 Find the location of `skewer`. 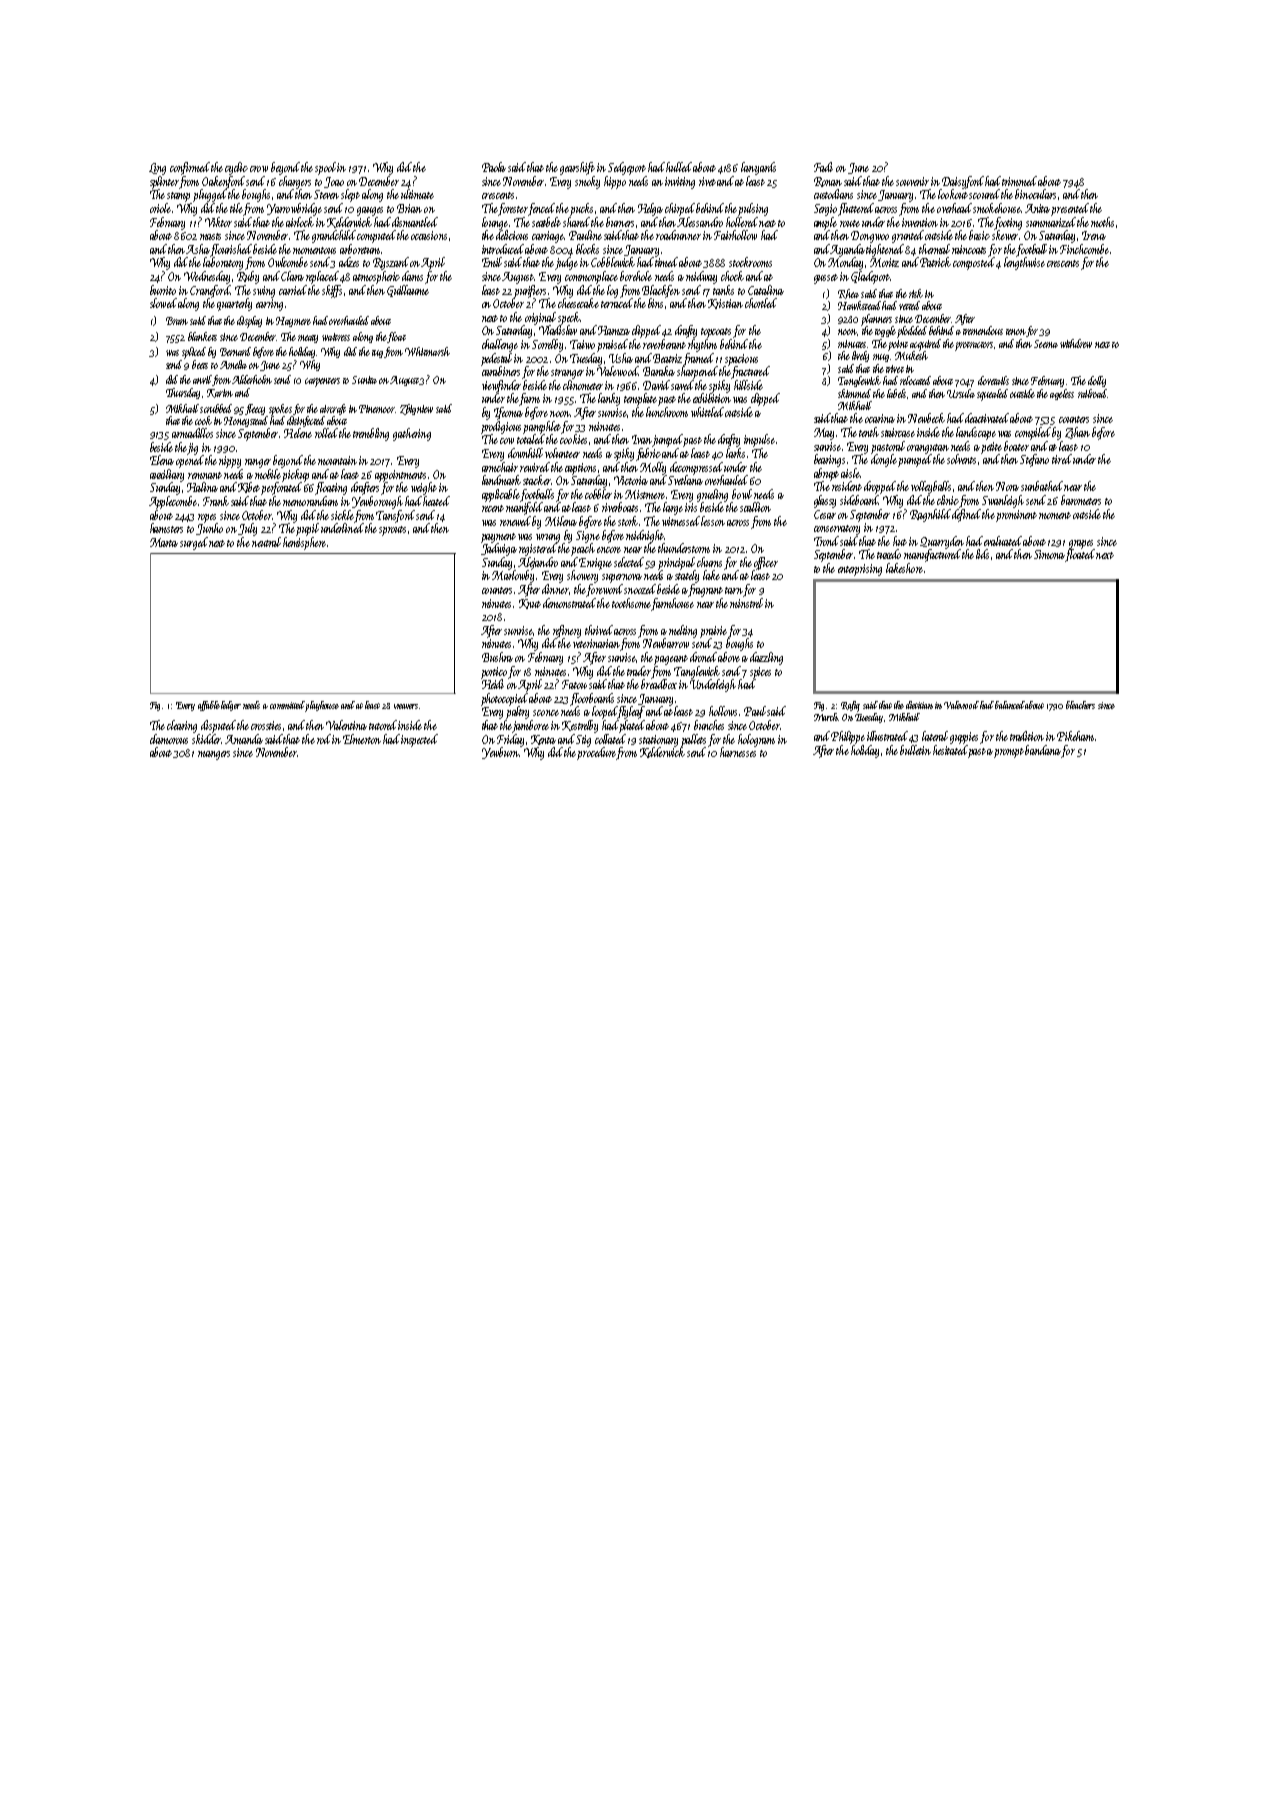

skewer is located at coordinates (1005, 235).
